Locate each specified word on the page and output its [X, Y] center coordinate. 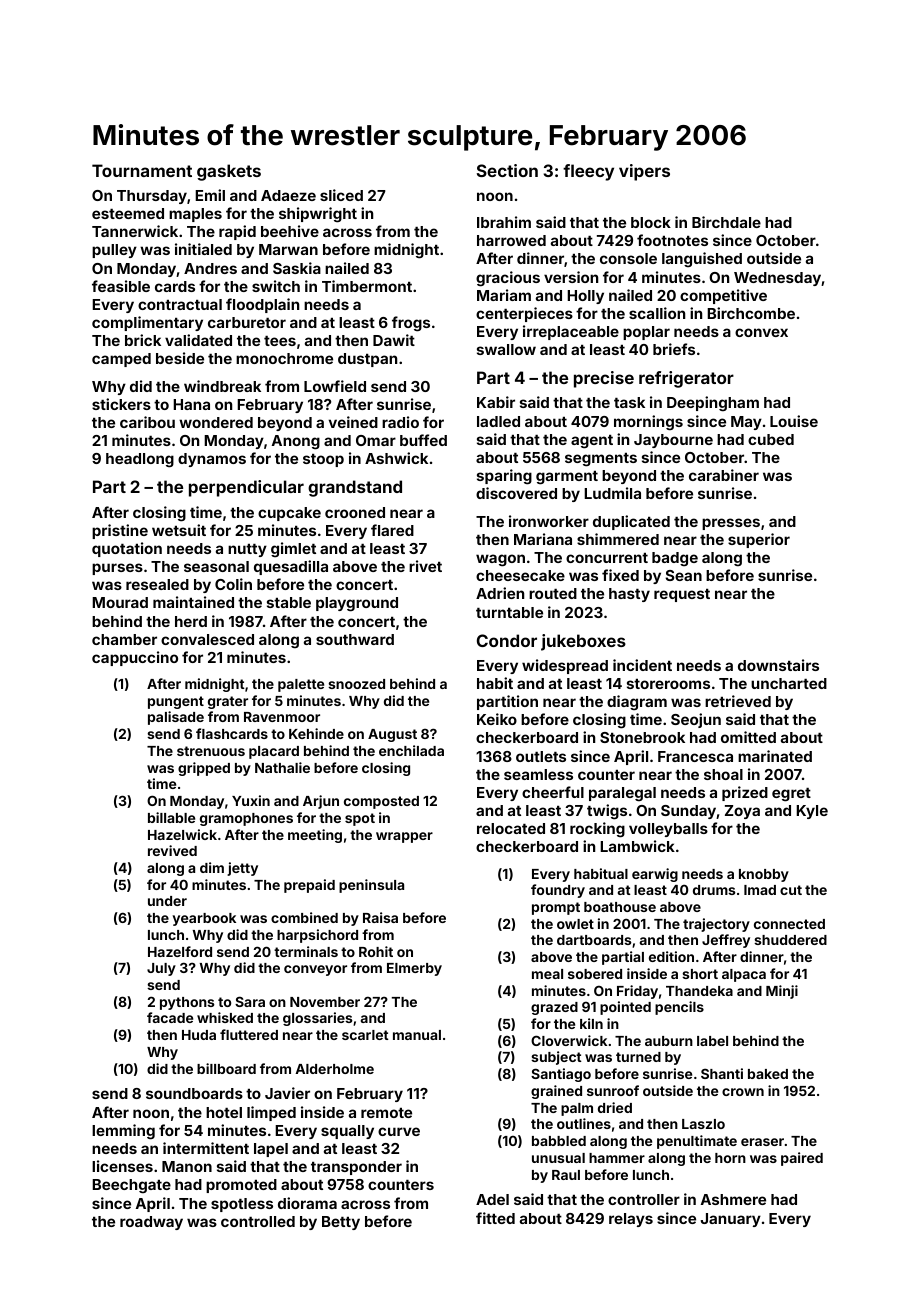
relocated [511, 828]
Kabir [496, 402]
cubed [771, 439]
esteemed [128, 213]
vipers [644, 172]
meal [547, 974]
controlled [258, 1221]
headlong [140, 460]
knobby [764, 875]
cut [791, 890]
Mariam [504, 295]
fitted [495, 1218]
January [731, 1220]
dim [212, 867]
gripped [204, 769]
